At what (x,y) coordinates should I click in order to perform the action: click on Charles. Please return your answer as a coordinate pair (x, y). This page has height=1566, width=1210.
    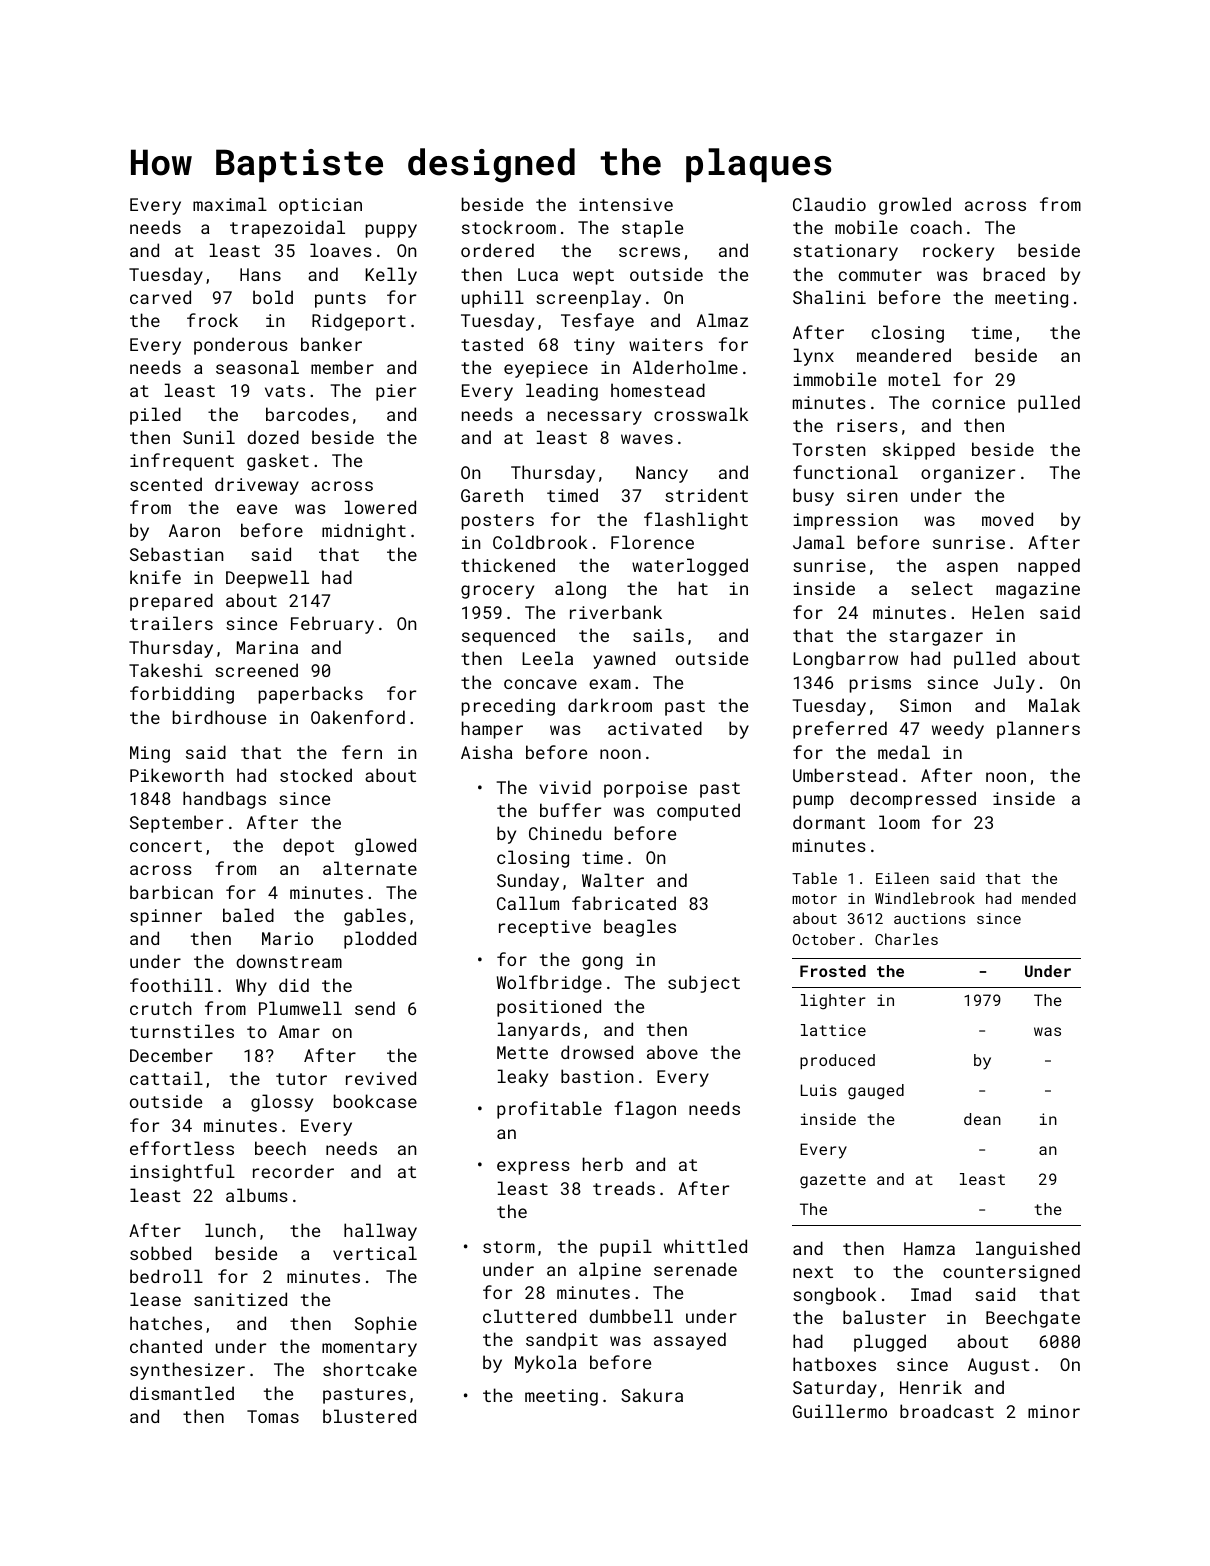
    Looking at the image, I should click on (906, 939).
